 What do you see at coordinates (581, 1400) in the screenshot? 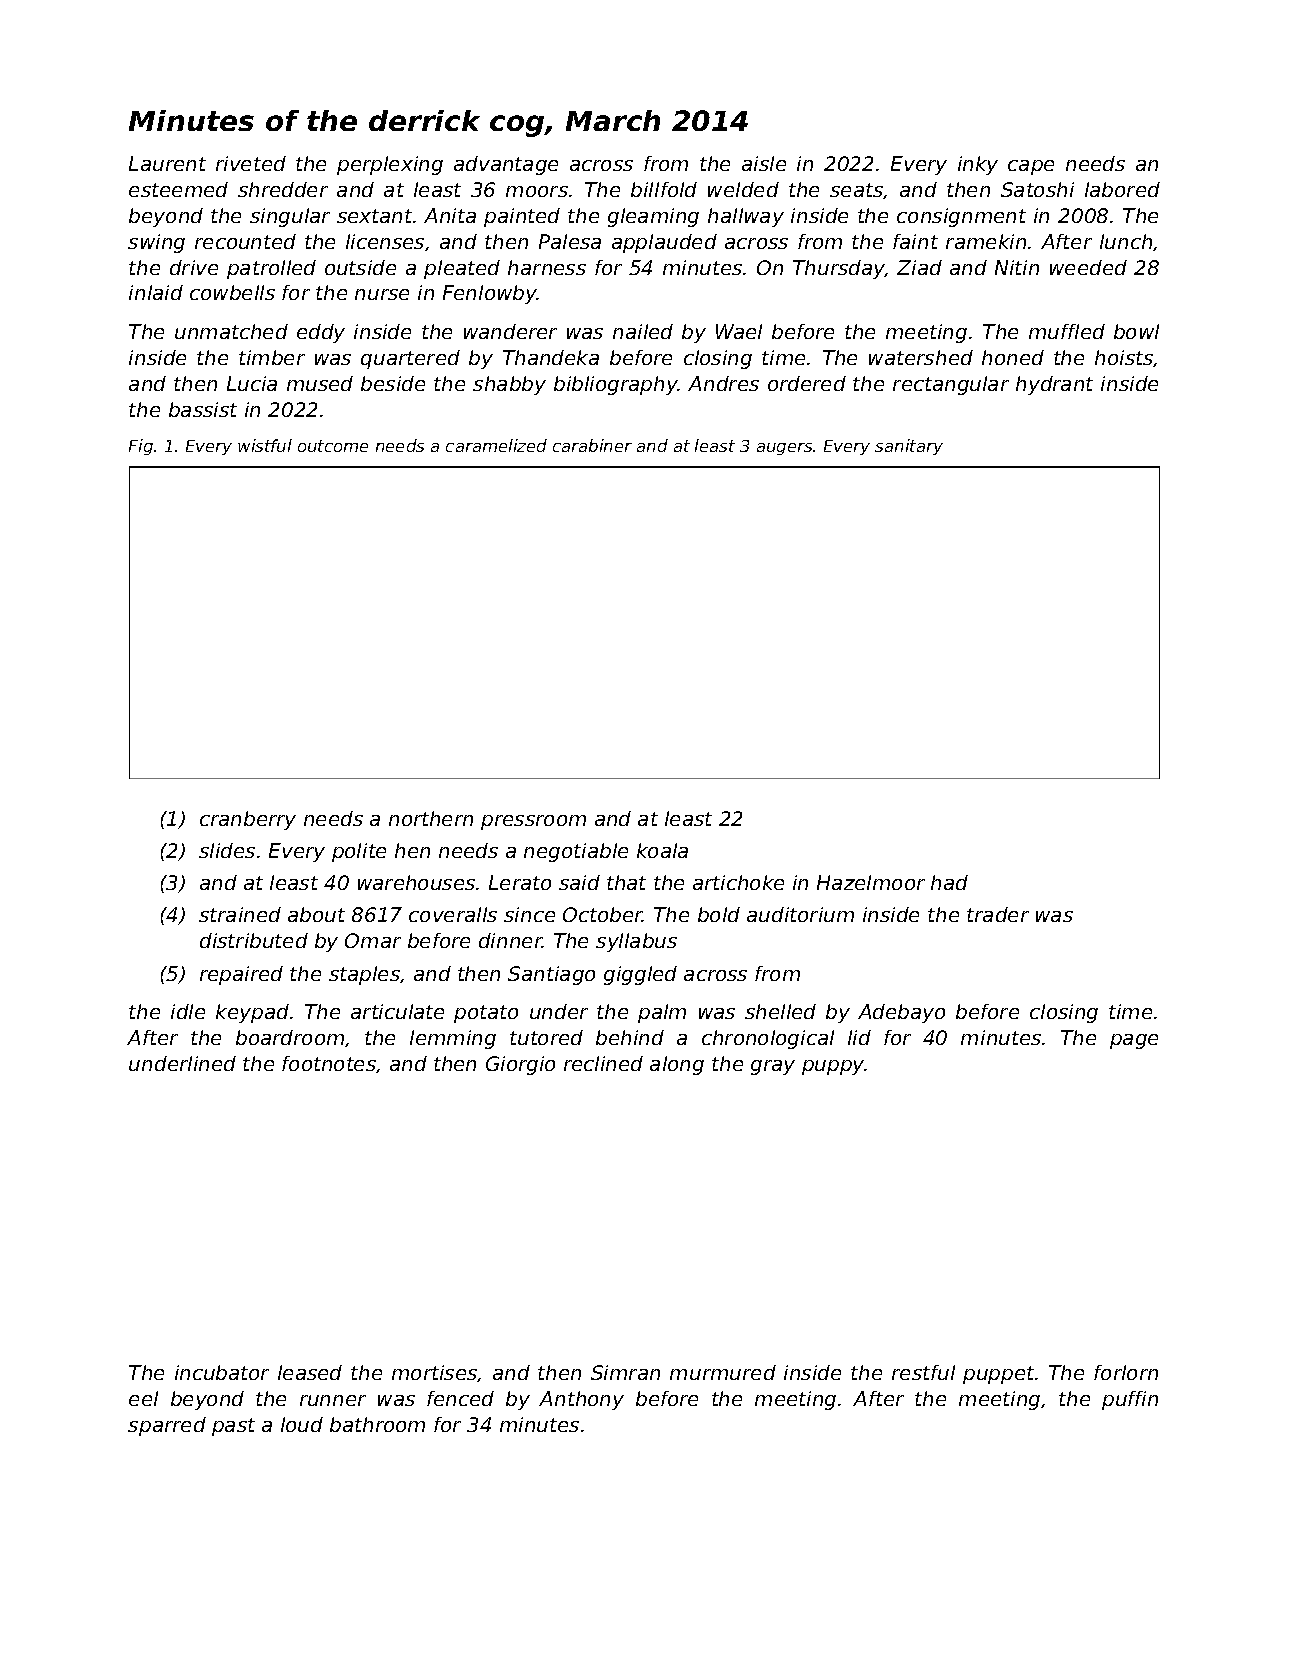
I see `Anthony` at bounding box center [581, 1400].
